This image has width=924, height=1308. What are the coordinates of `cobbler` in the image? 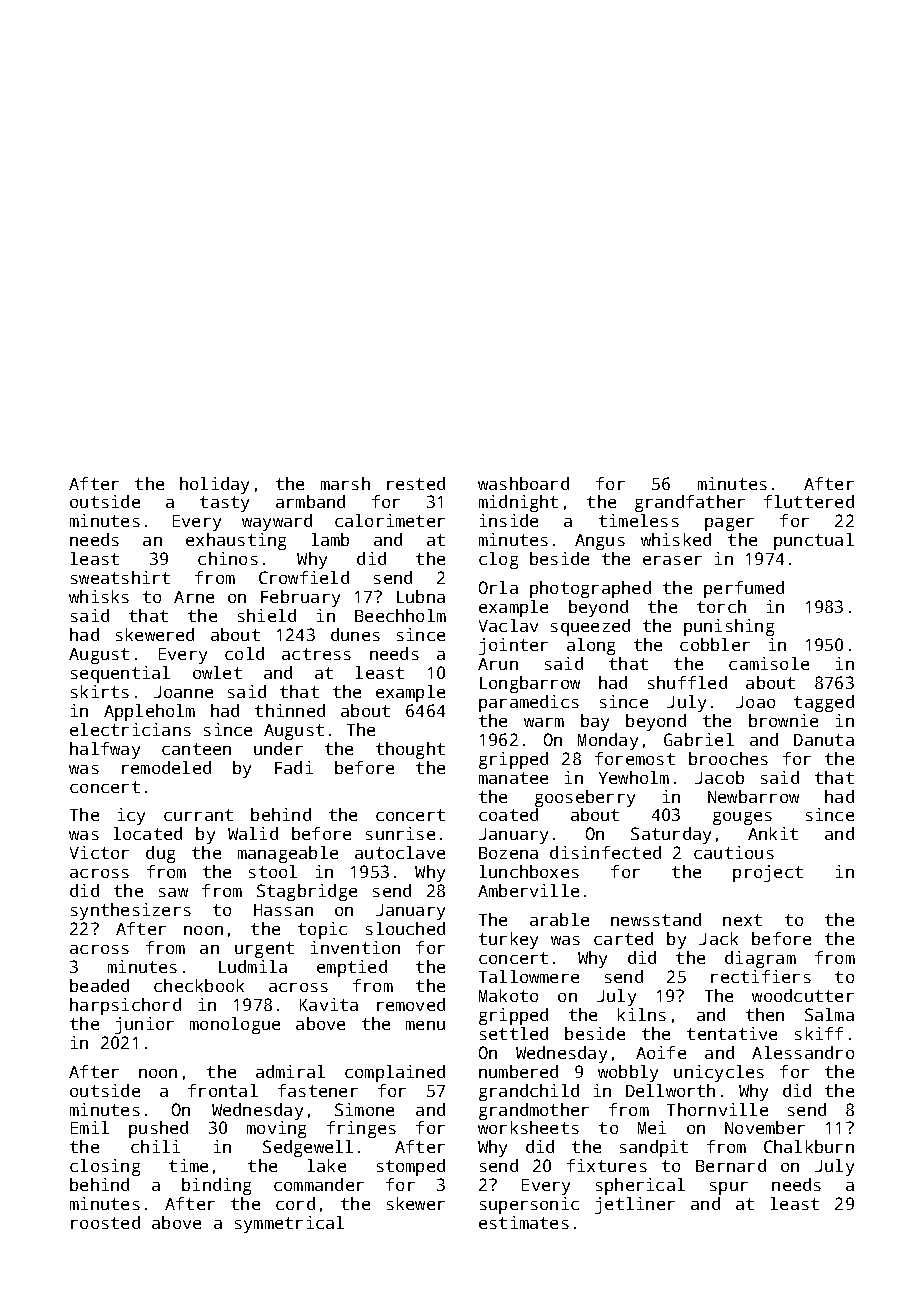 It's located at (715, 644).
